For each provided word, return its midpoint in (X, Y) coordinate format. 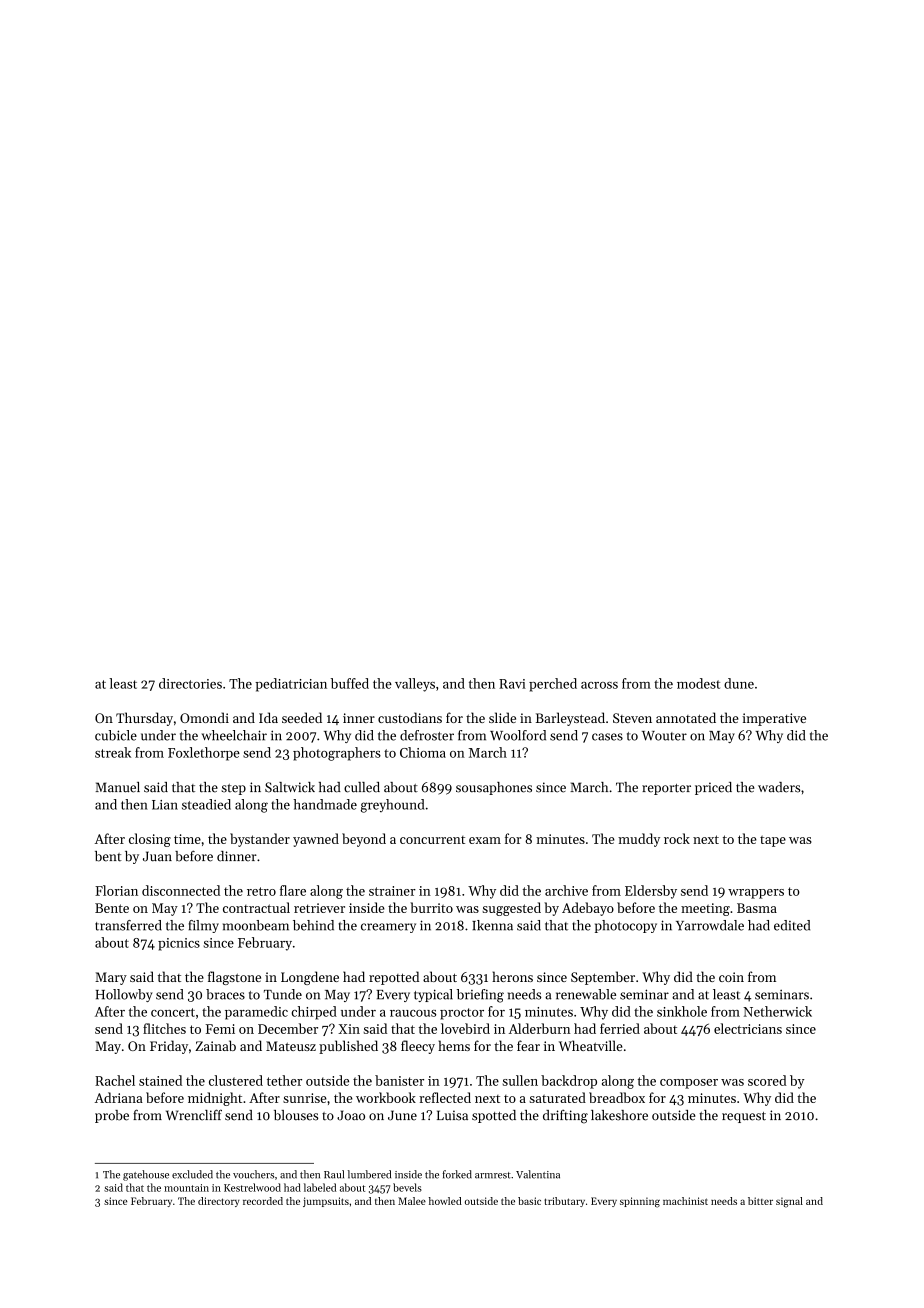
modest (698, 683)
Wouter (664, 736)
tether (284, 1080)
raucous (413, 1013)
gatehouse (146, 1175)
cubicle (116, 735)
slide (502, 717)
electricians (748, 1028)
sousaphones (494, 788)
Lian (165, 805)
